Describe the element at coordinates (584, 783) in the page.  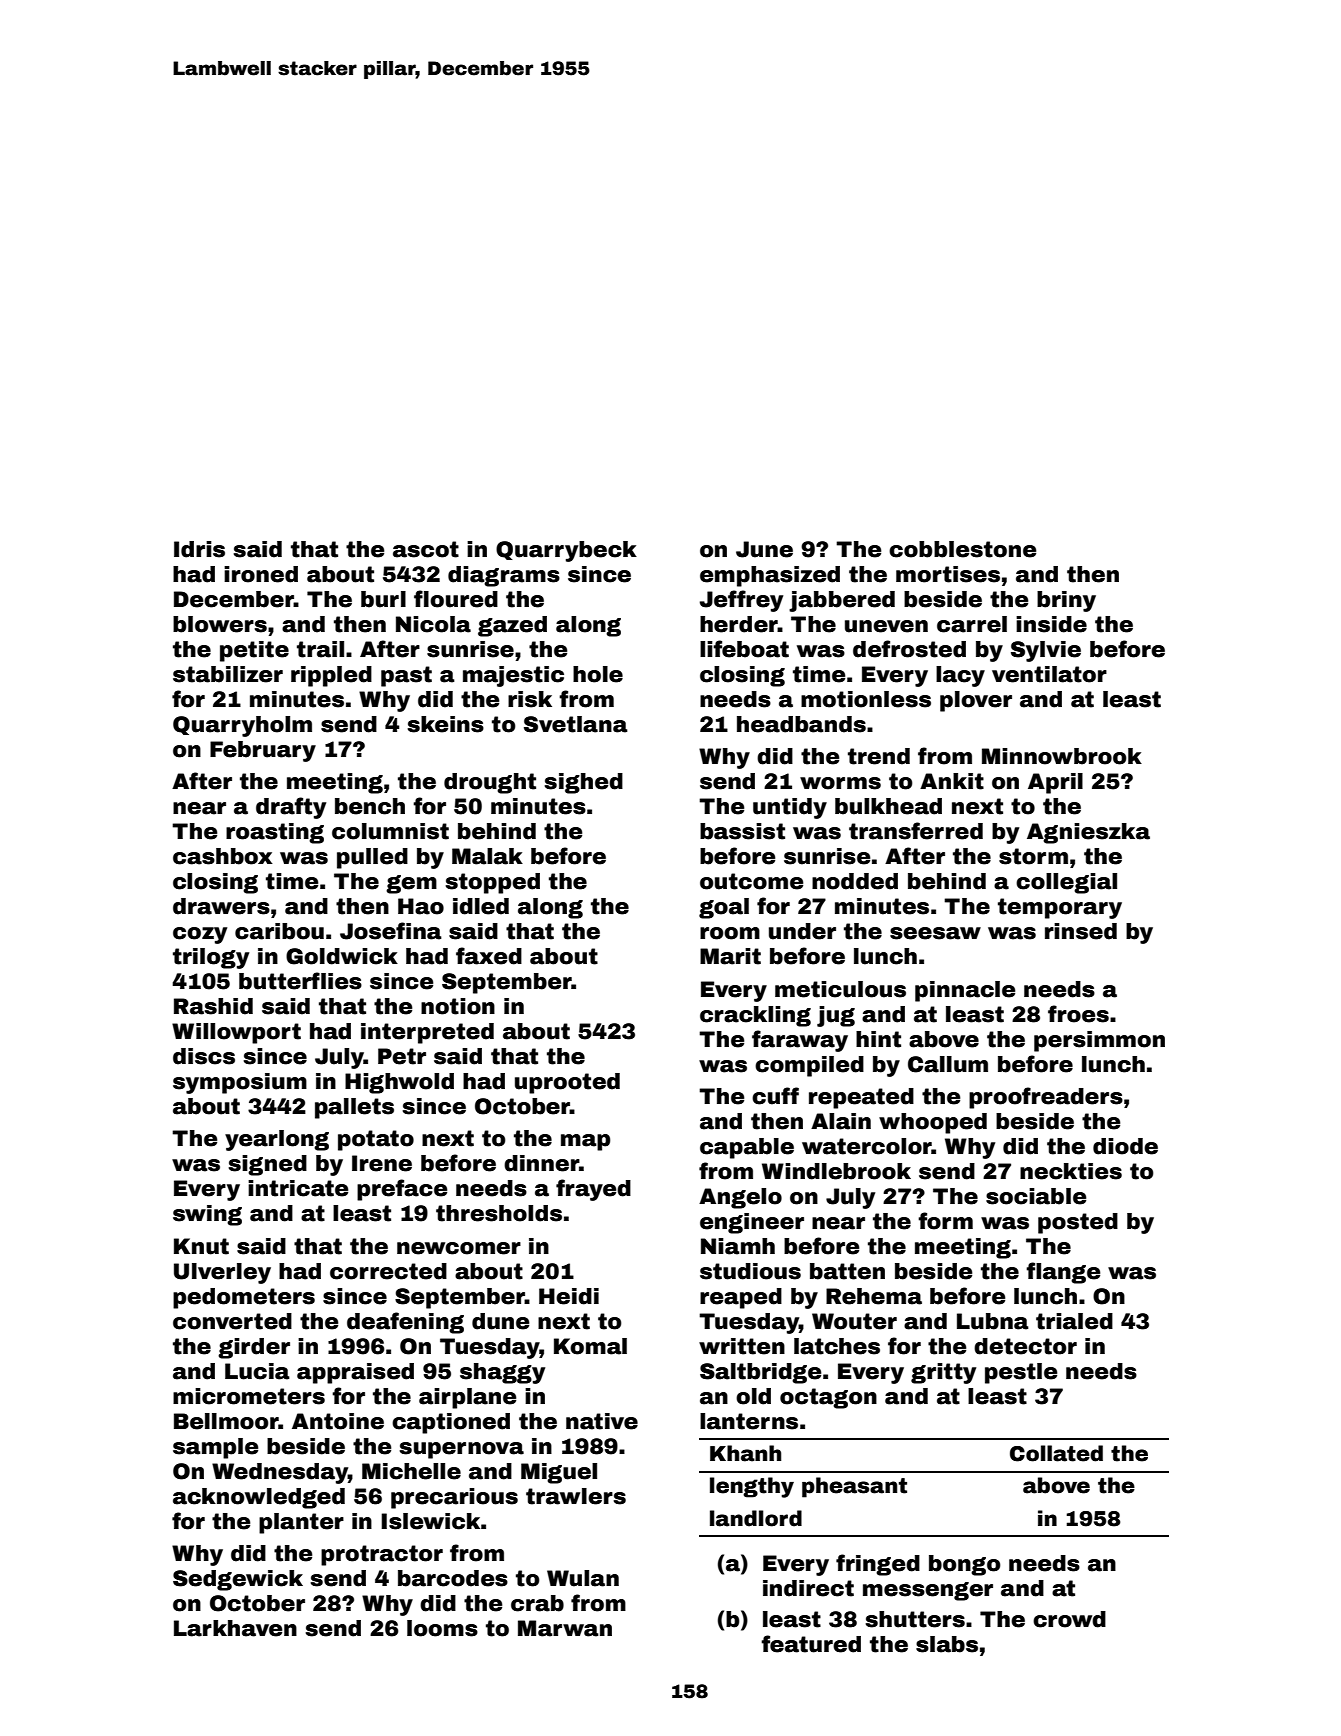
I see `sighed` at that location.
